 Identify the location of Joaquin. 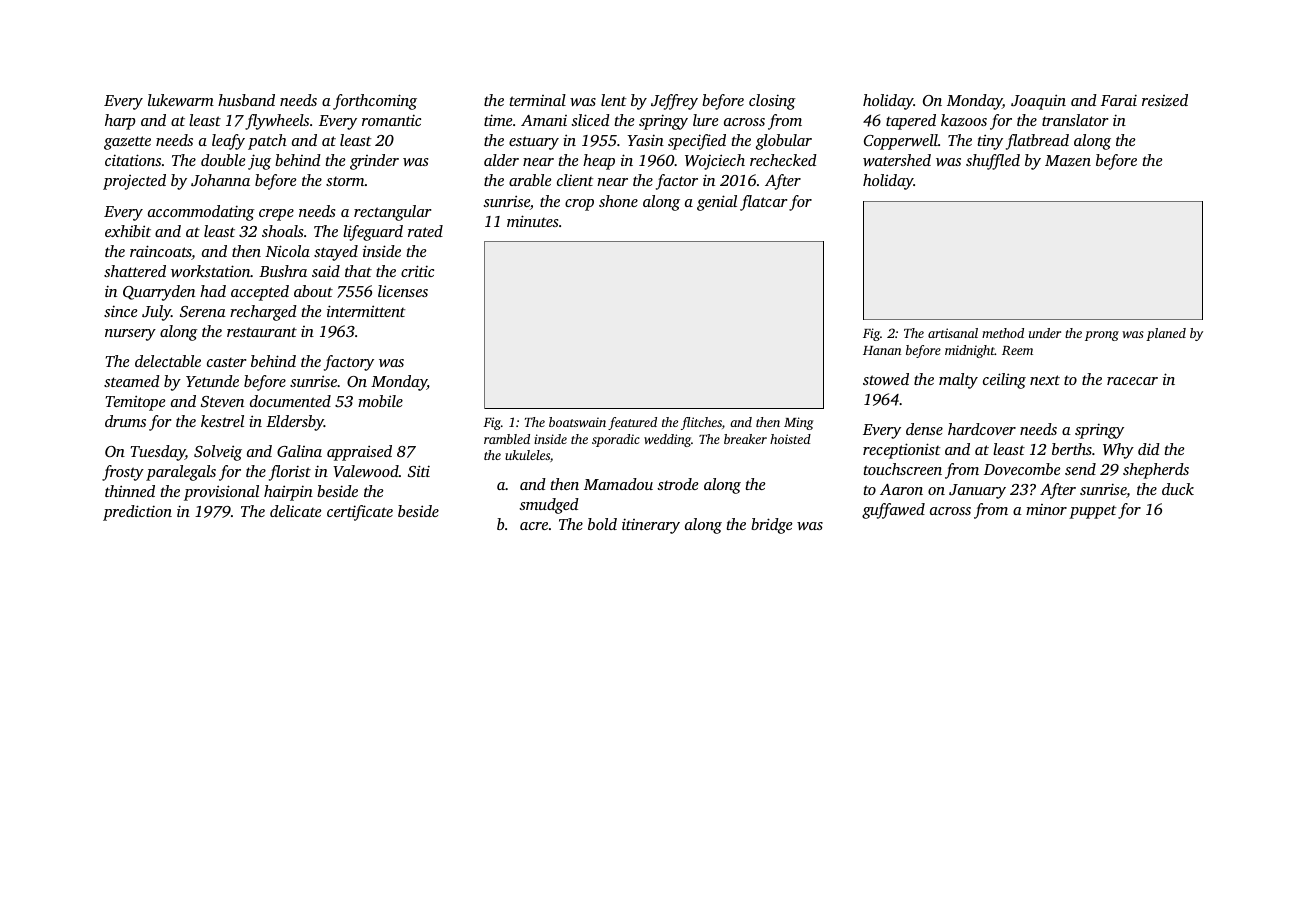
(1038, 102).
